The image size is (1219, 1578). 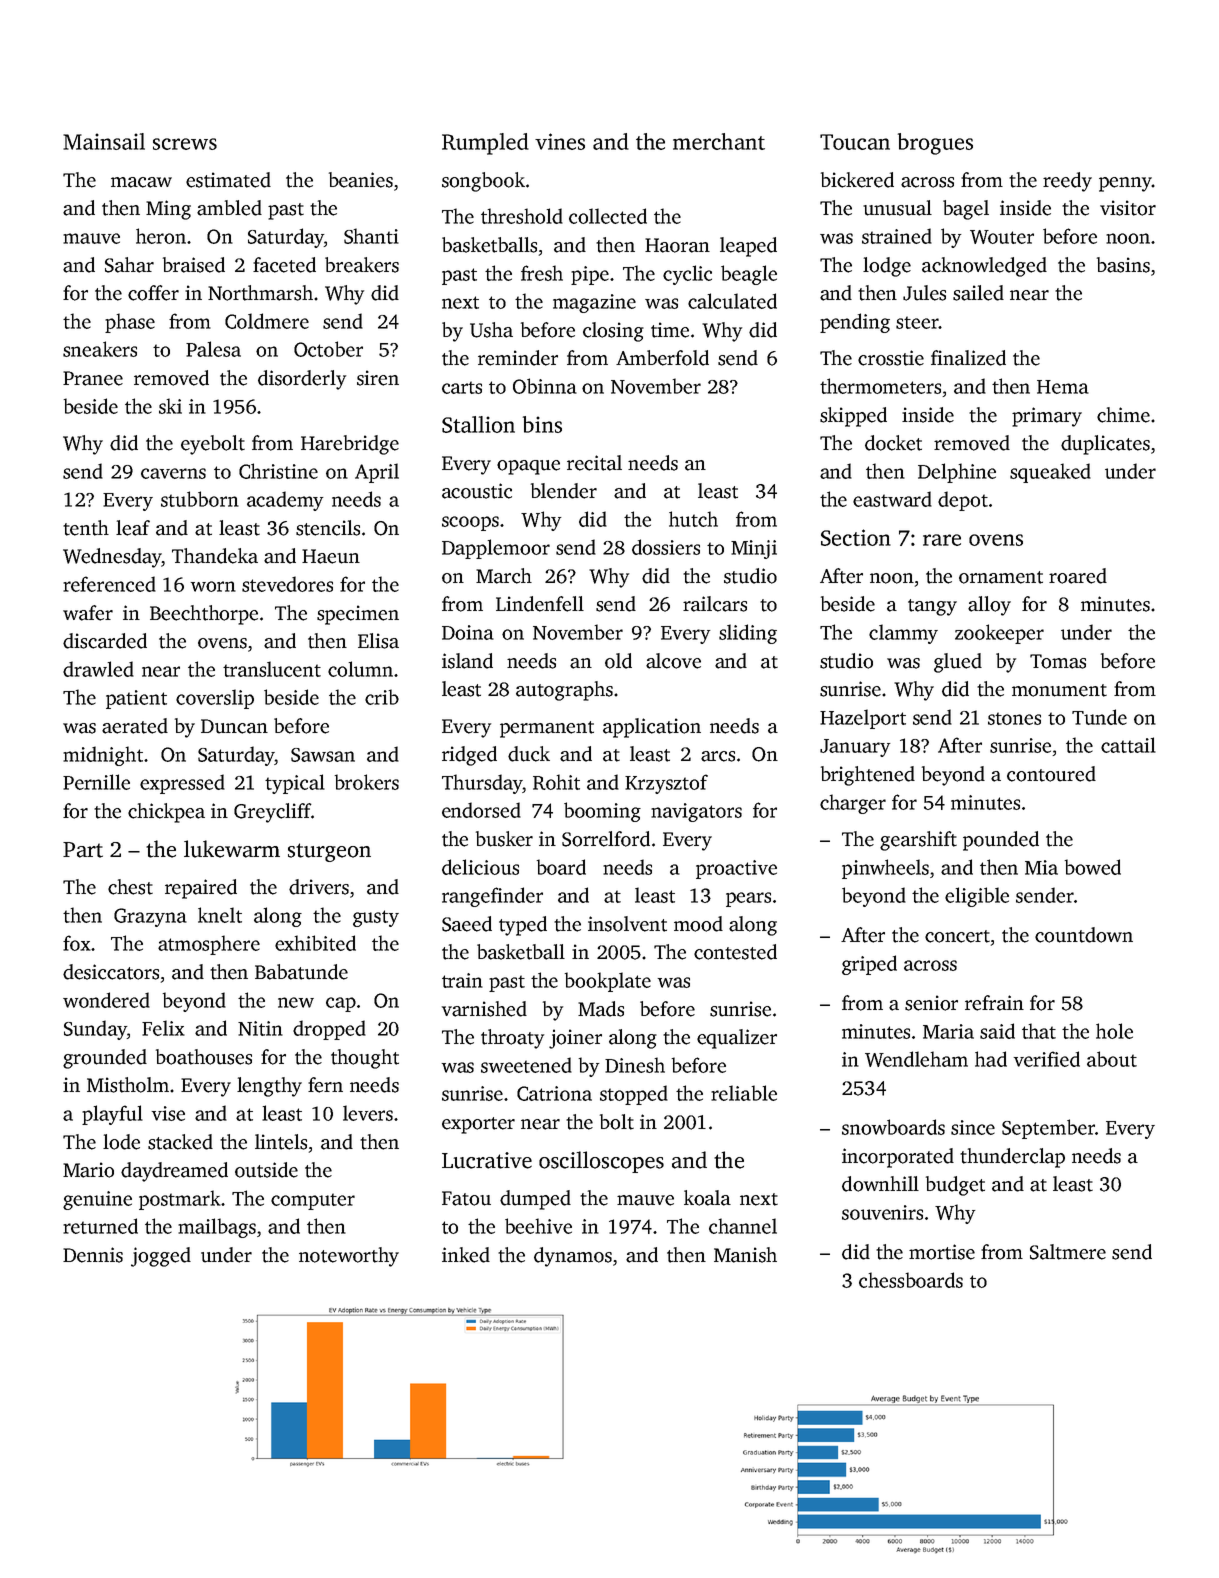 What do you see at coordinates (748, 247) in the document?
I see `leaped` at bounding box center [748, 247].
